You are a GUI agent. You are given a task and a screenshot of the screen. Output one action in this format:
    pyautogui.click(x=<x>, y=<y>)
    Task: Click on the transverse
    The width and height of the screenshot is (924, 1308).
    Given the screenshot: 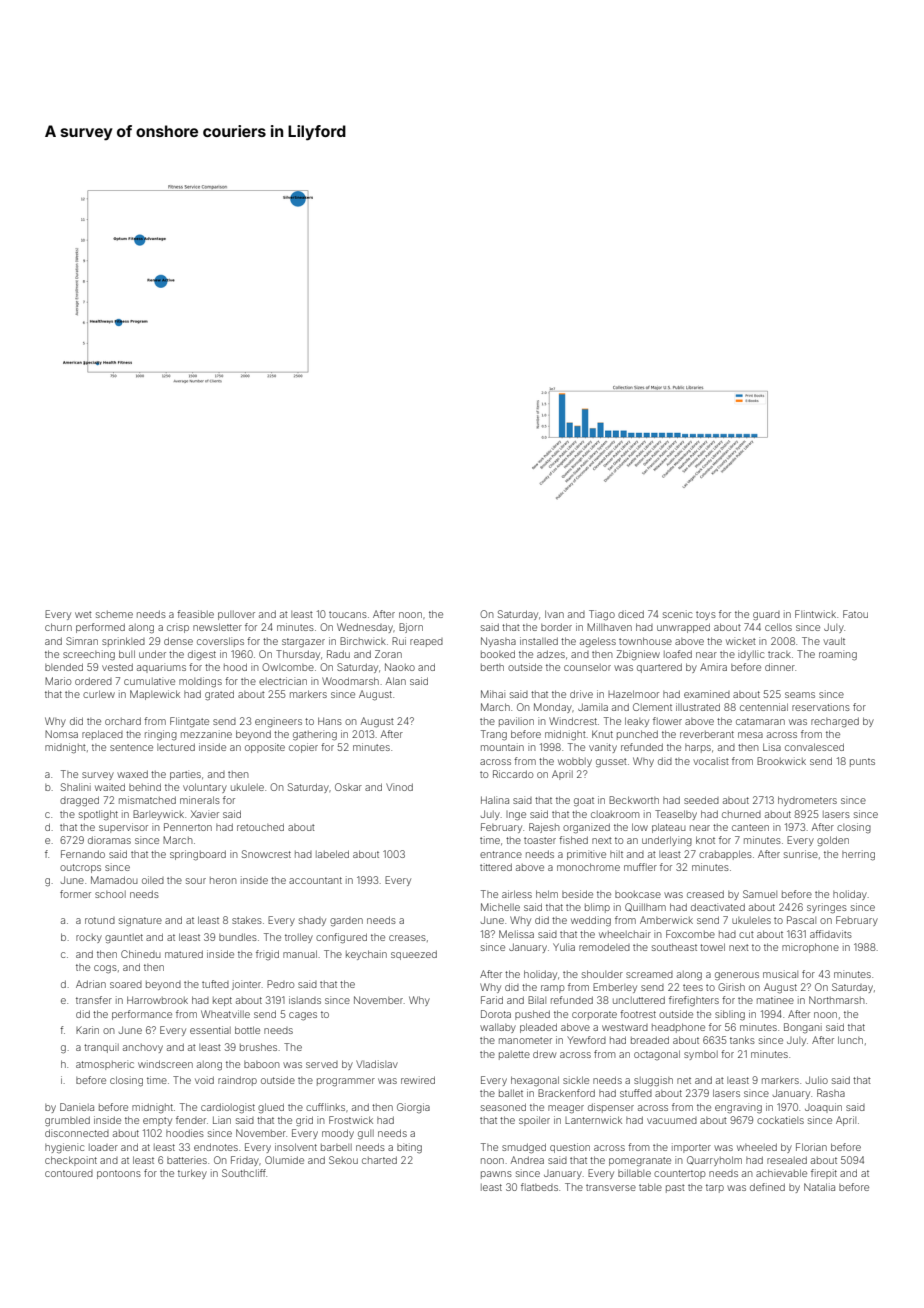 What is the action you would take?
    pyautogui.click(x=611, y=1187)
